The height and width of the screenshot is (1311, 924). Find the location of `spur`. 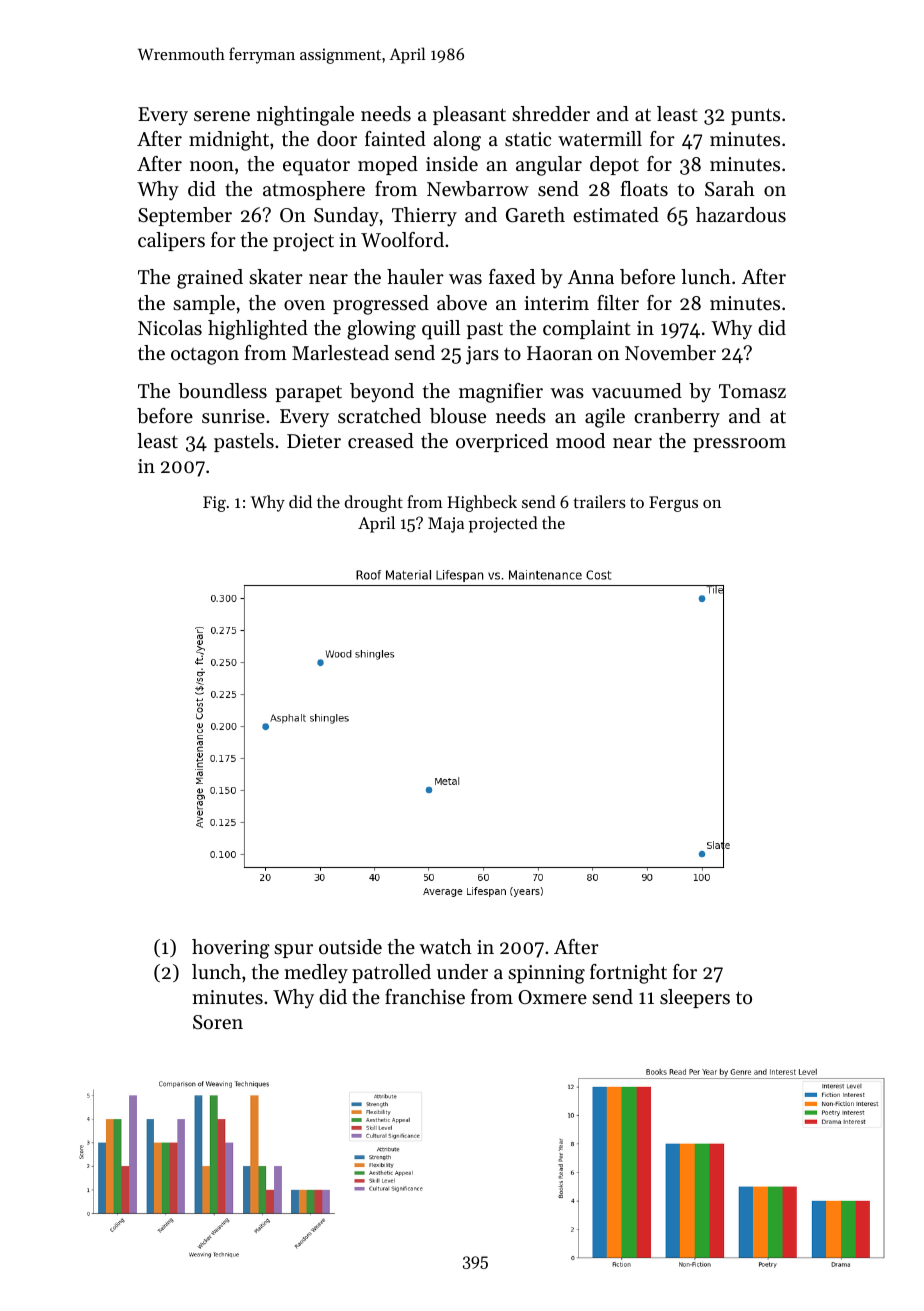

spur is located at coordinates (293, 951).
